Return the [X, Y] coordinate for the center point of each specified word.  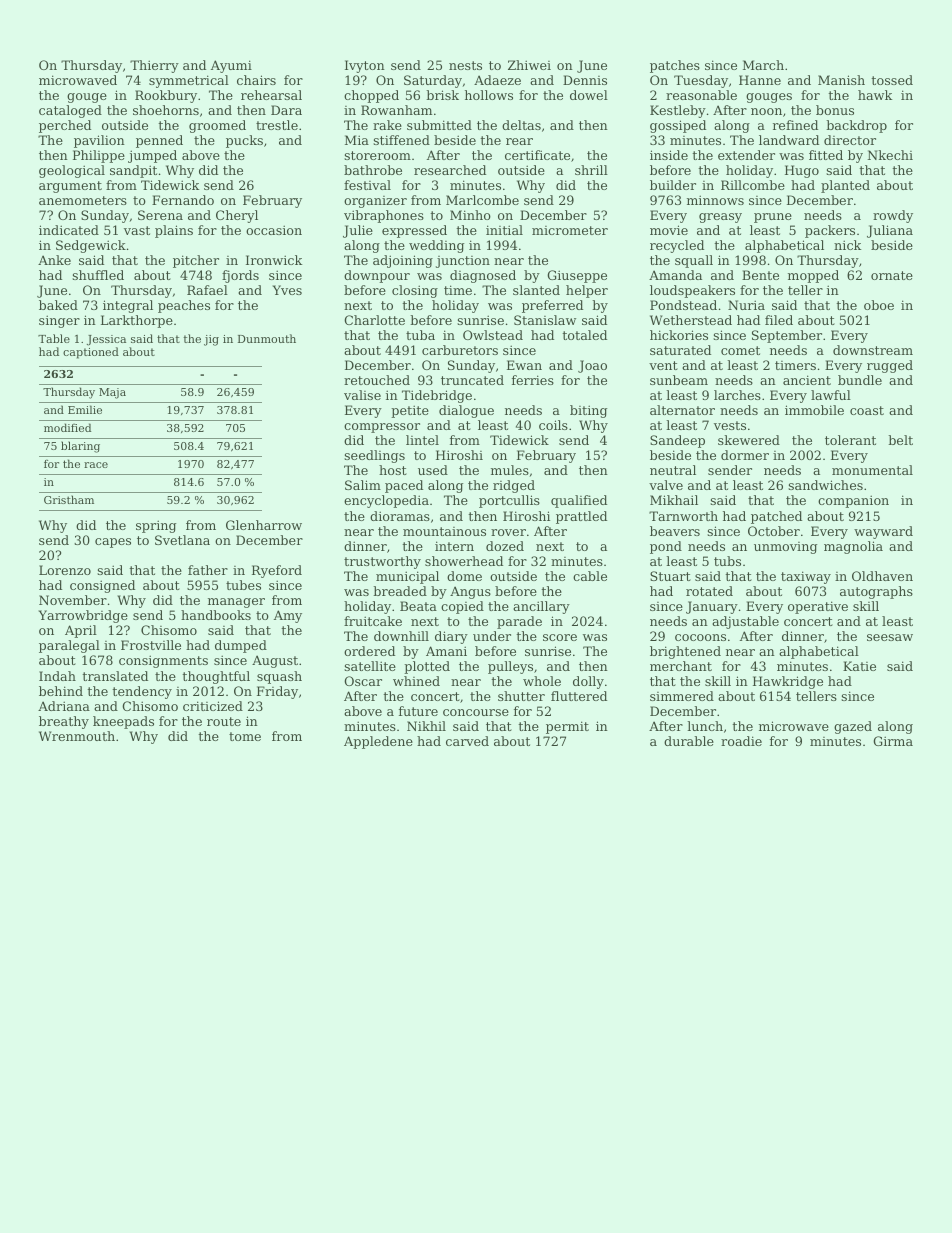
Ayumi [231, 66]
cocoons [700, 637]
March [763, 65]
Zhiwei [529, 65]
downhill [401, 636]
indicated [69, 230]
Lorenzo [65, 570]
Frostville [151, 645]
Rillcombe [753, 185]
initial [504, 230]
